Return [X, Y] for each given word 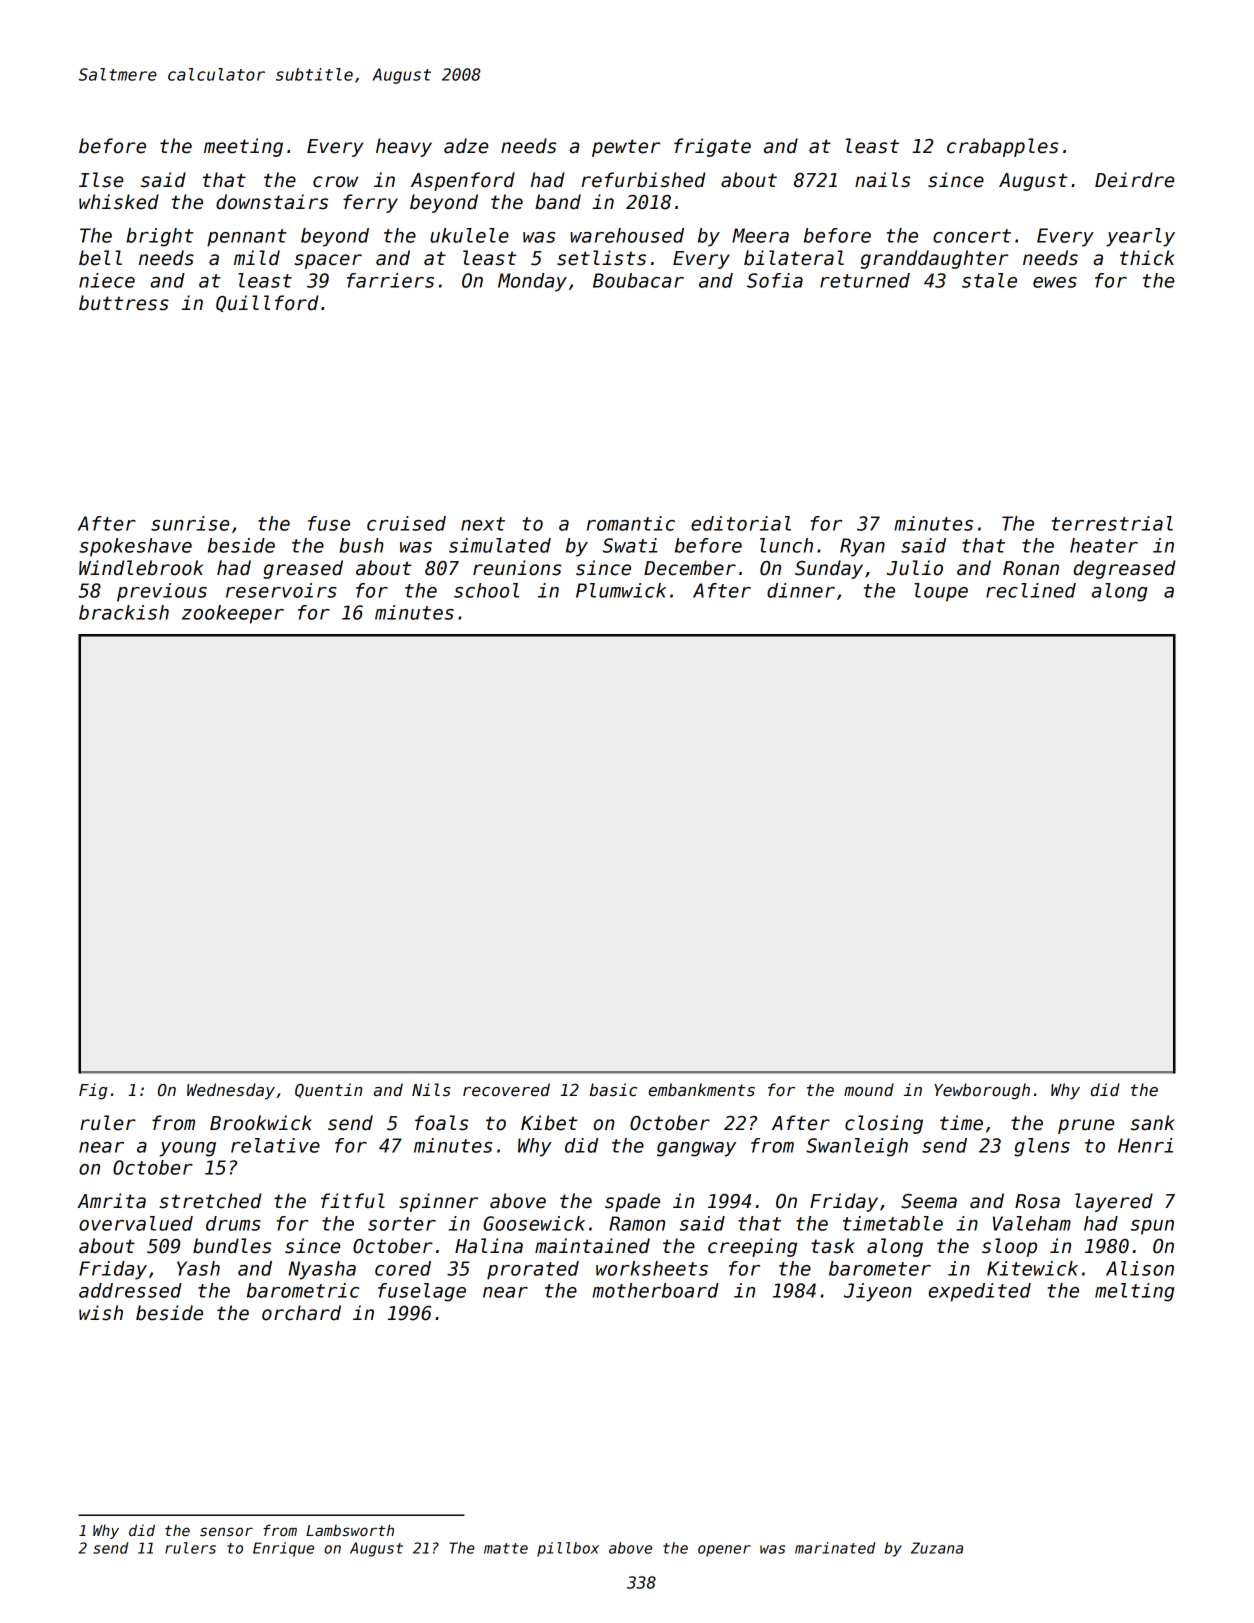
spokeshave [135, 547]
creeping [752, 1247]
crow [335, 182]
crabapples [1002, 147]
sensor [226, 1531]
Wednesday [231, 1091]
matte [506, 1548]
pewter [626, 148]
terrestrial [1112, 523]
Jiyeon [878, 1292]
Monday [532, 282]
